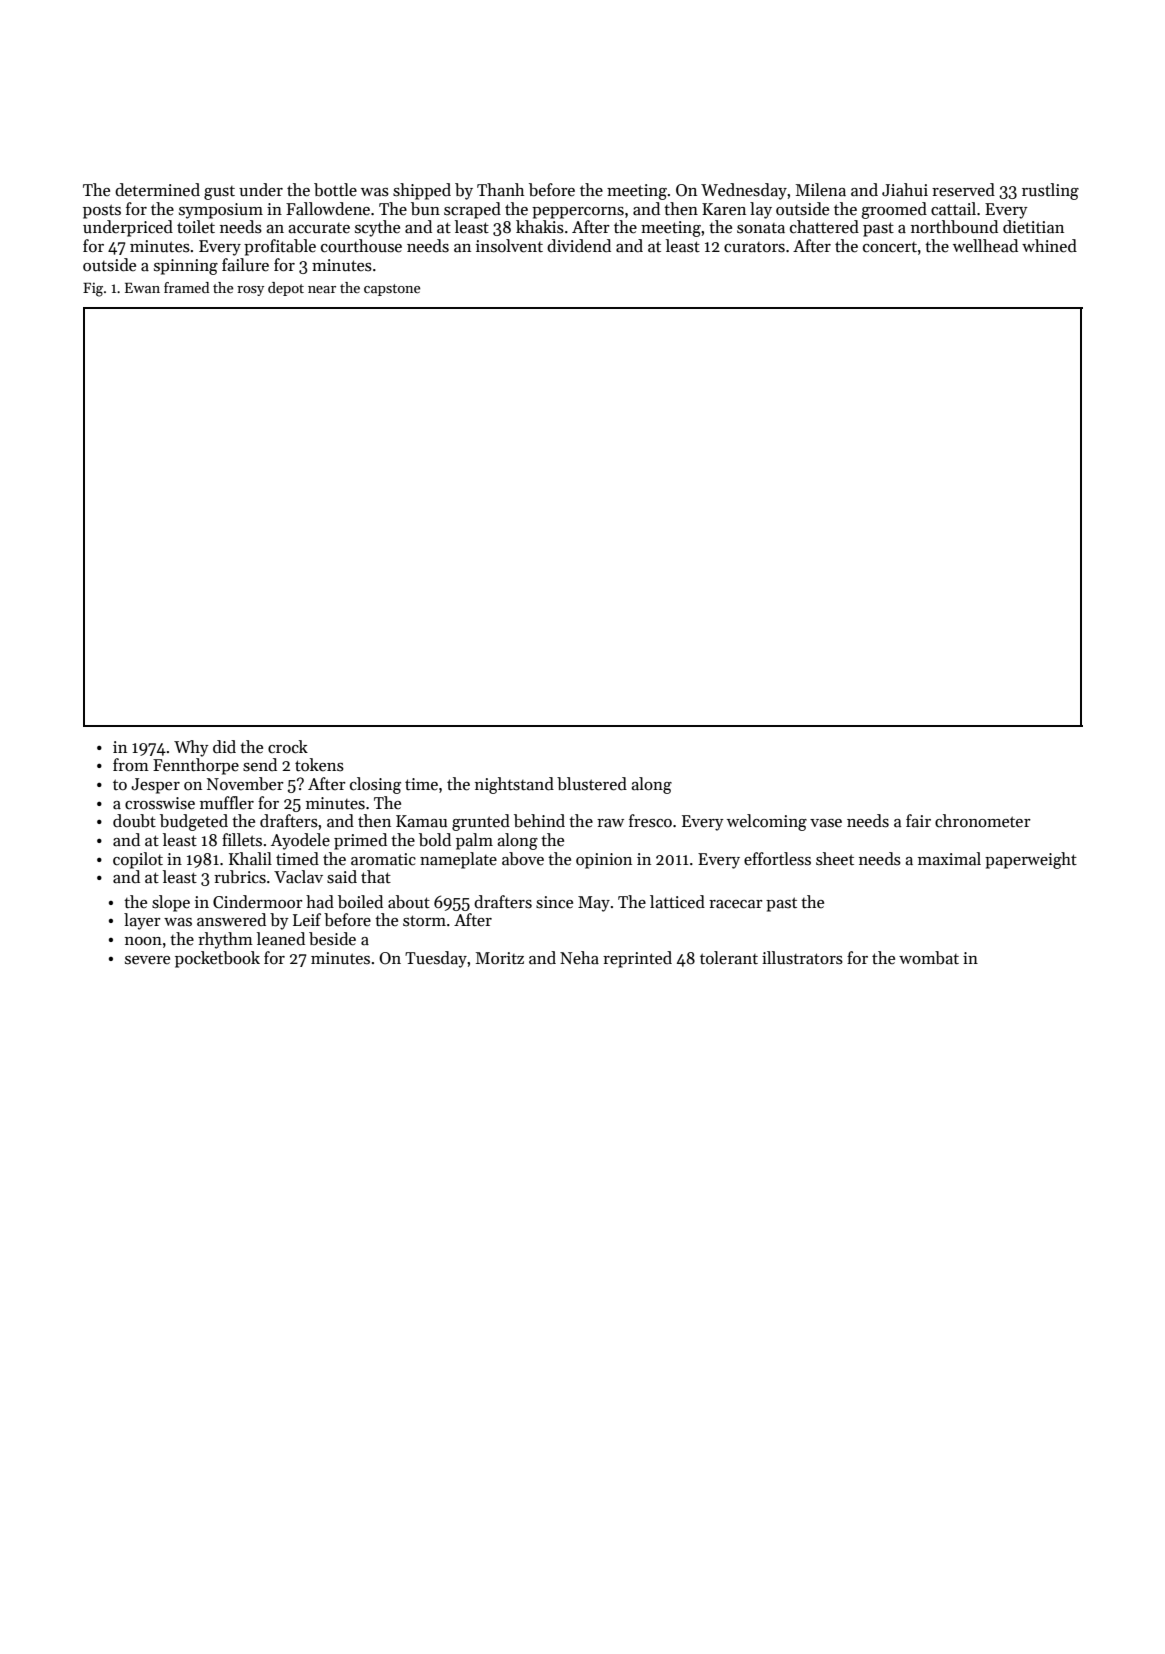  I want to click on did, so click(224, 747).
